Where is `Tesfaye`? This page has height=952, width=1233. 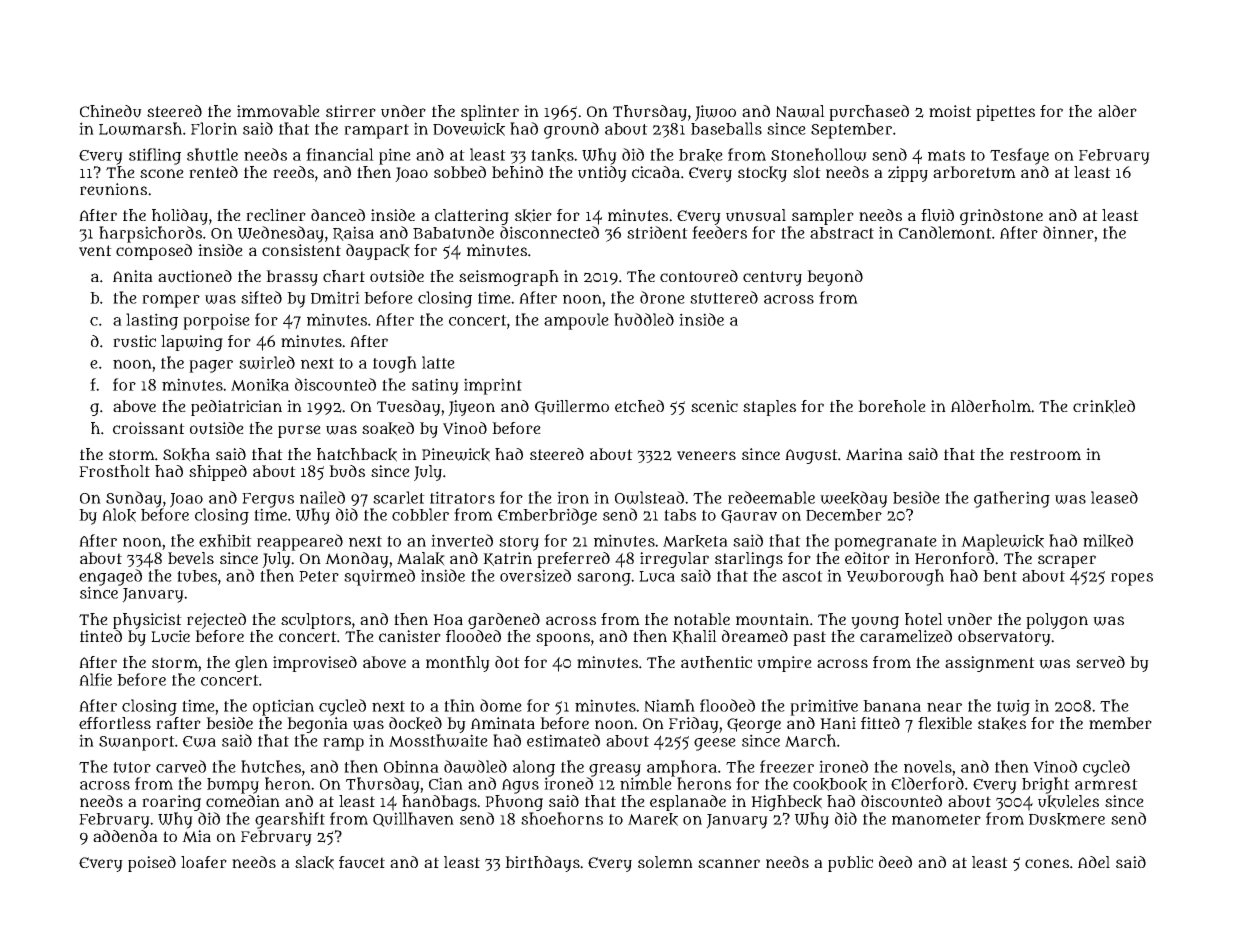 Tesfaye is located at coordinates (1019, 156).
